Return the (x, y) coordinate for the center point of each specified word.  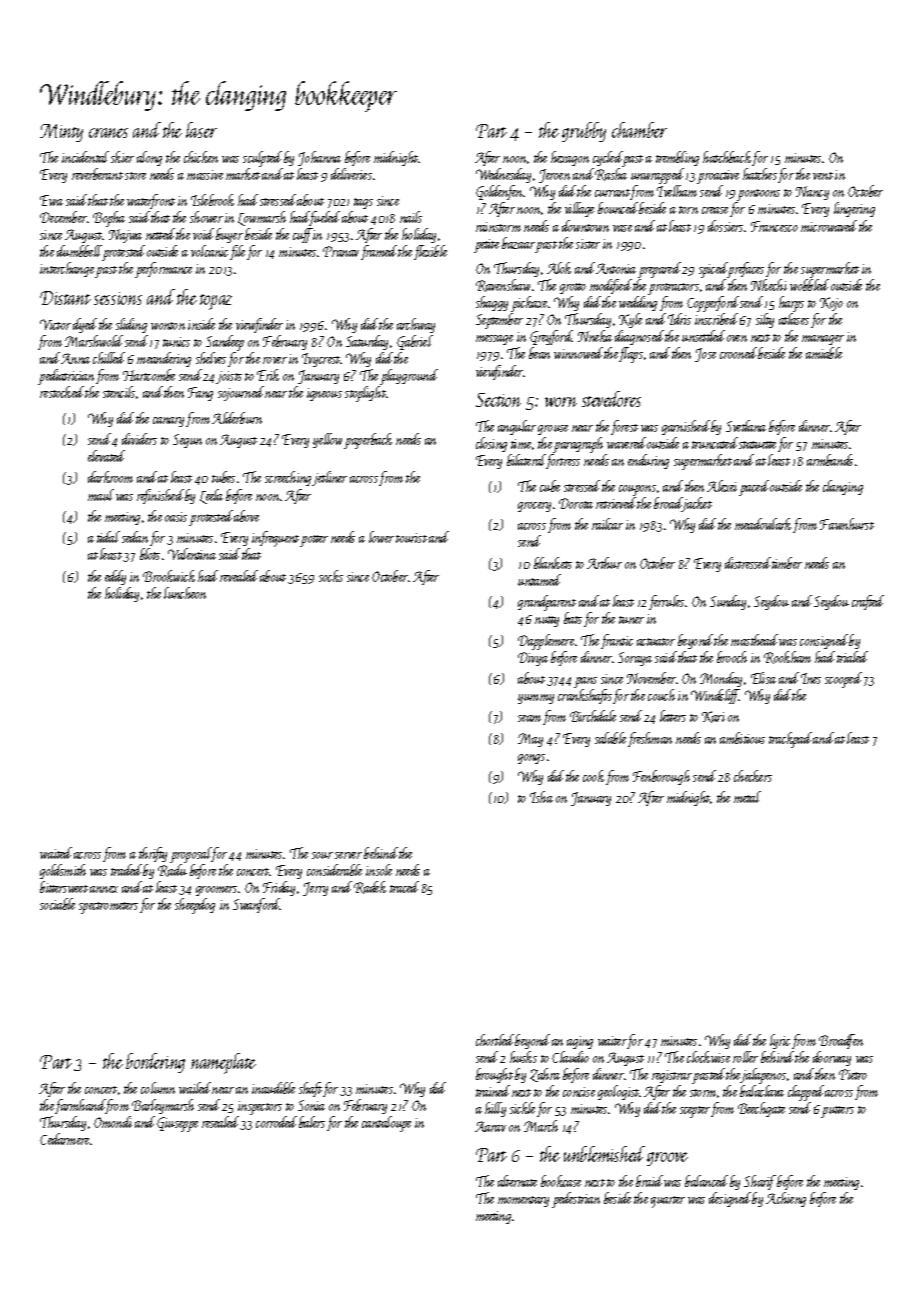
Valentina (192, 554)
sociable (57, 904)
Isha (541, 797)
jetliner (329, 478)
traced (404, 887)
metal (747, 797)
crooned (738, 353)
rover (275, 360)
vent (823, 176)
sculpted (262, 159)
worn (561, 402)
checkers (753, 776)
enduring (648, 461)
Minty (61, 133)
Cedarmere (64, 1139)
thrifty (153, 854)
